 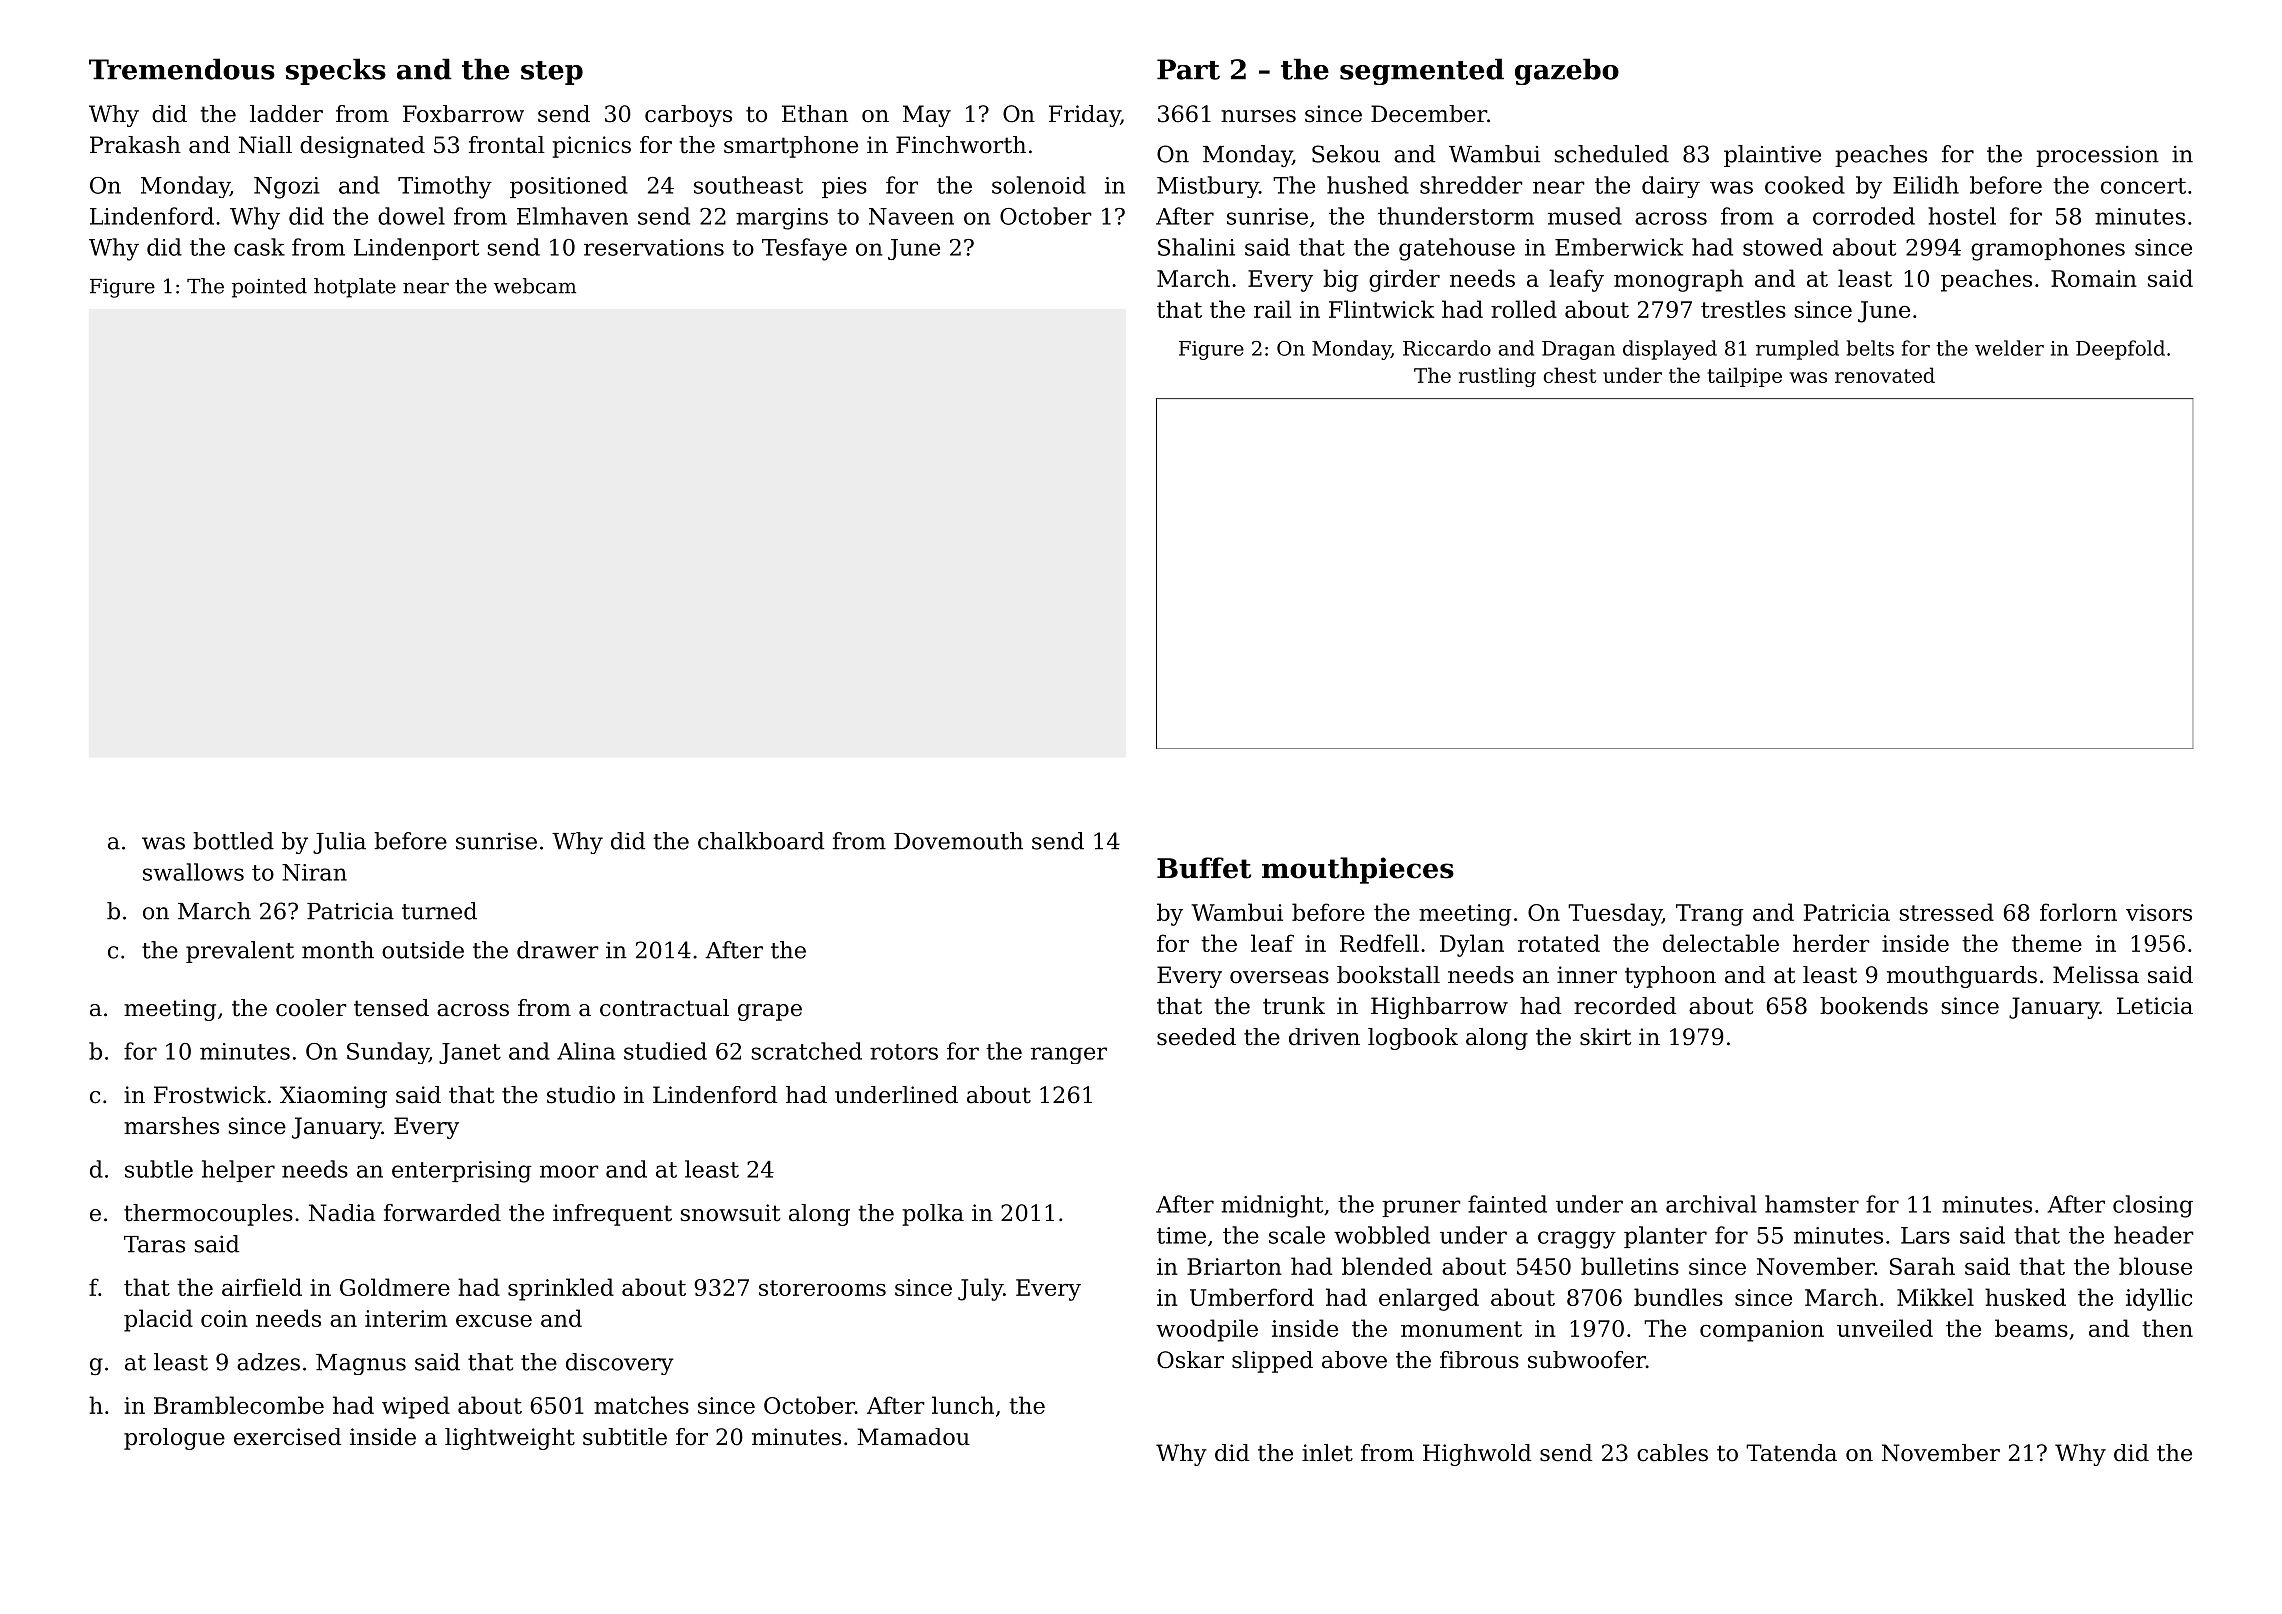 I want to click on Tremendous, so click(x=182, y=69).
